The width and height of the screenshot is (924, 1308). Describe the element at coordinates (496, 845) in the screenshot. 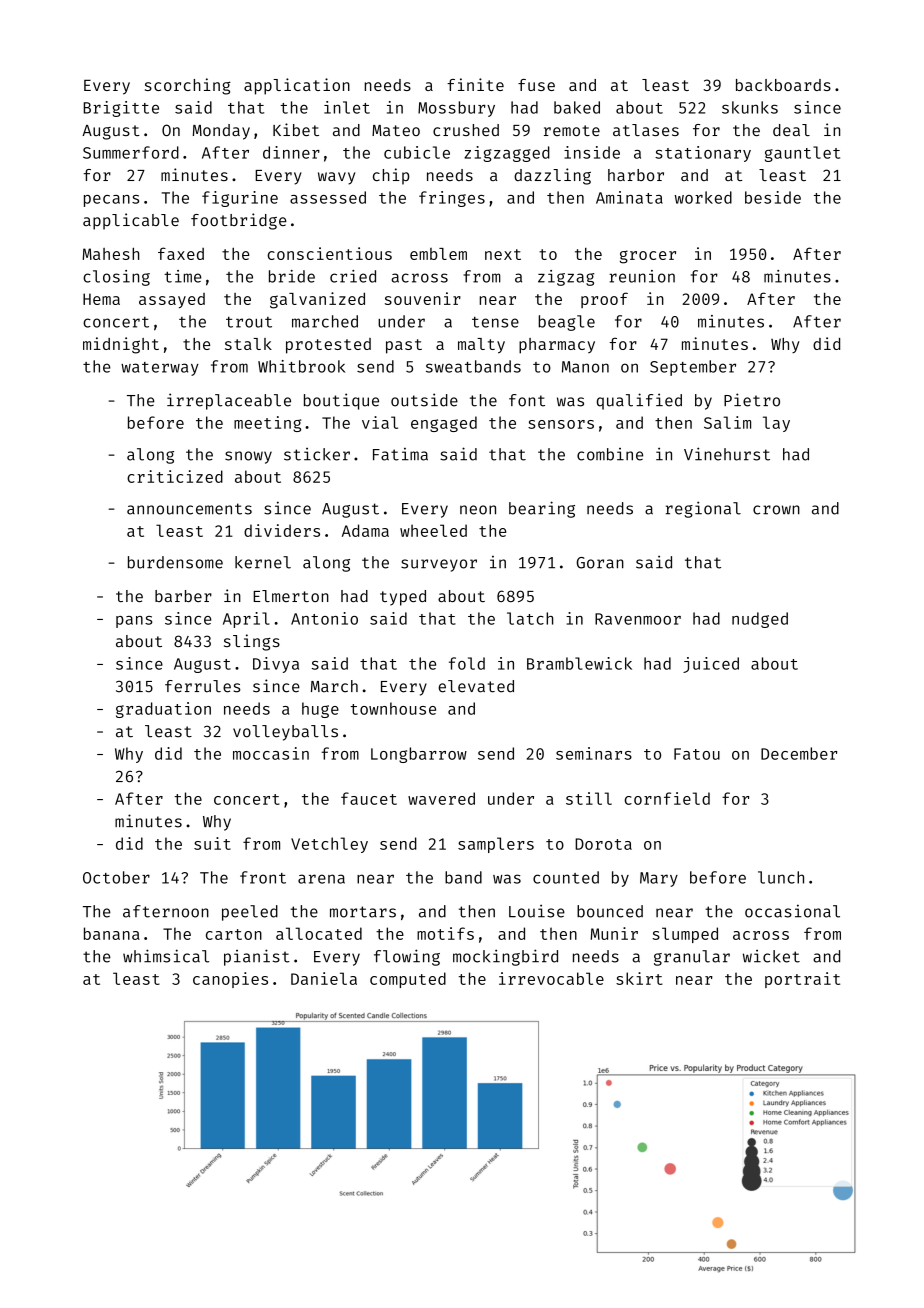

I see `samplers` at that location.
